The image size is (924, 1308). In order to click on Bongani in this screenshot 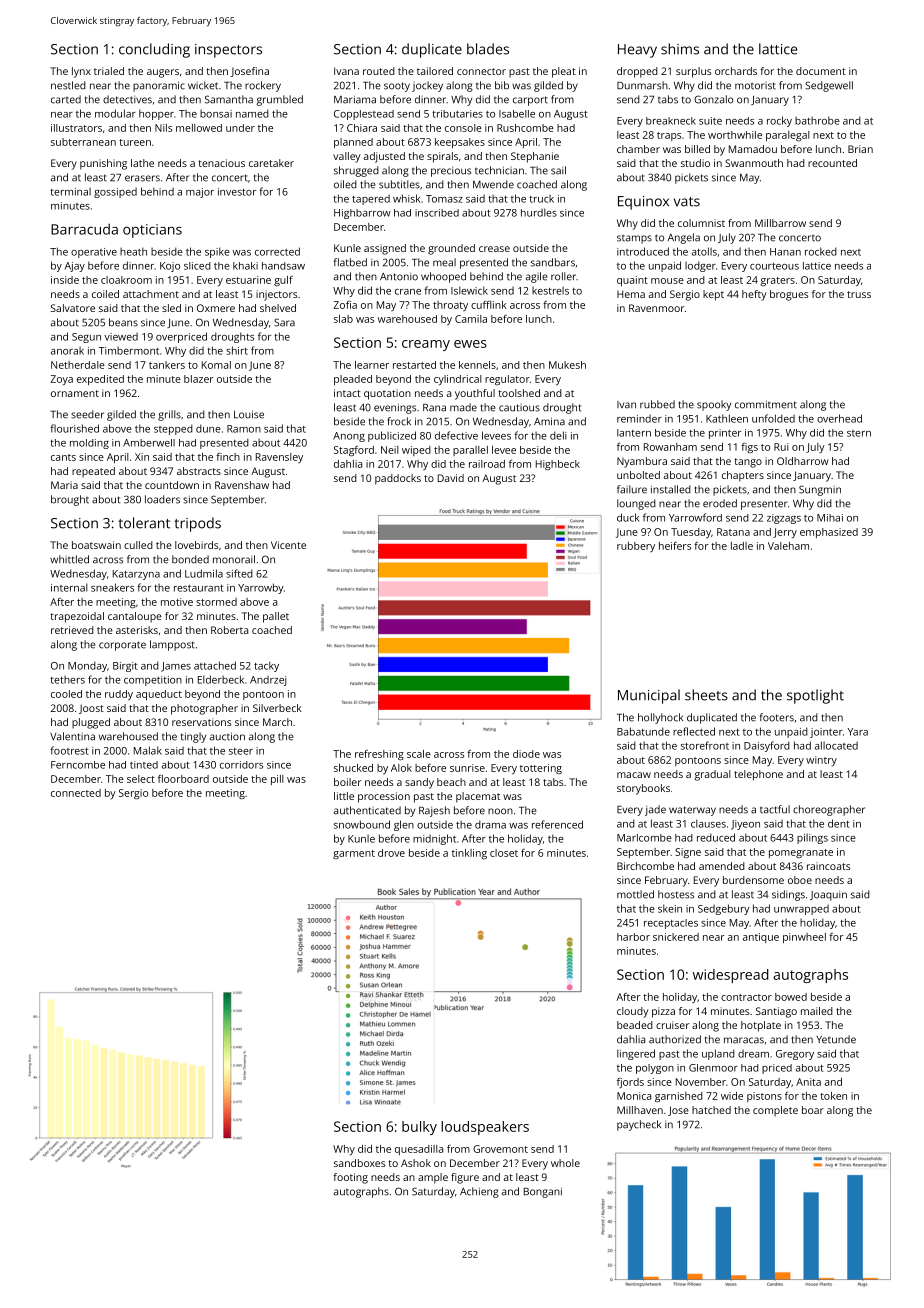, I will do `click(543, 1192)`.
